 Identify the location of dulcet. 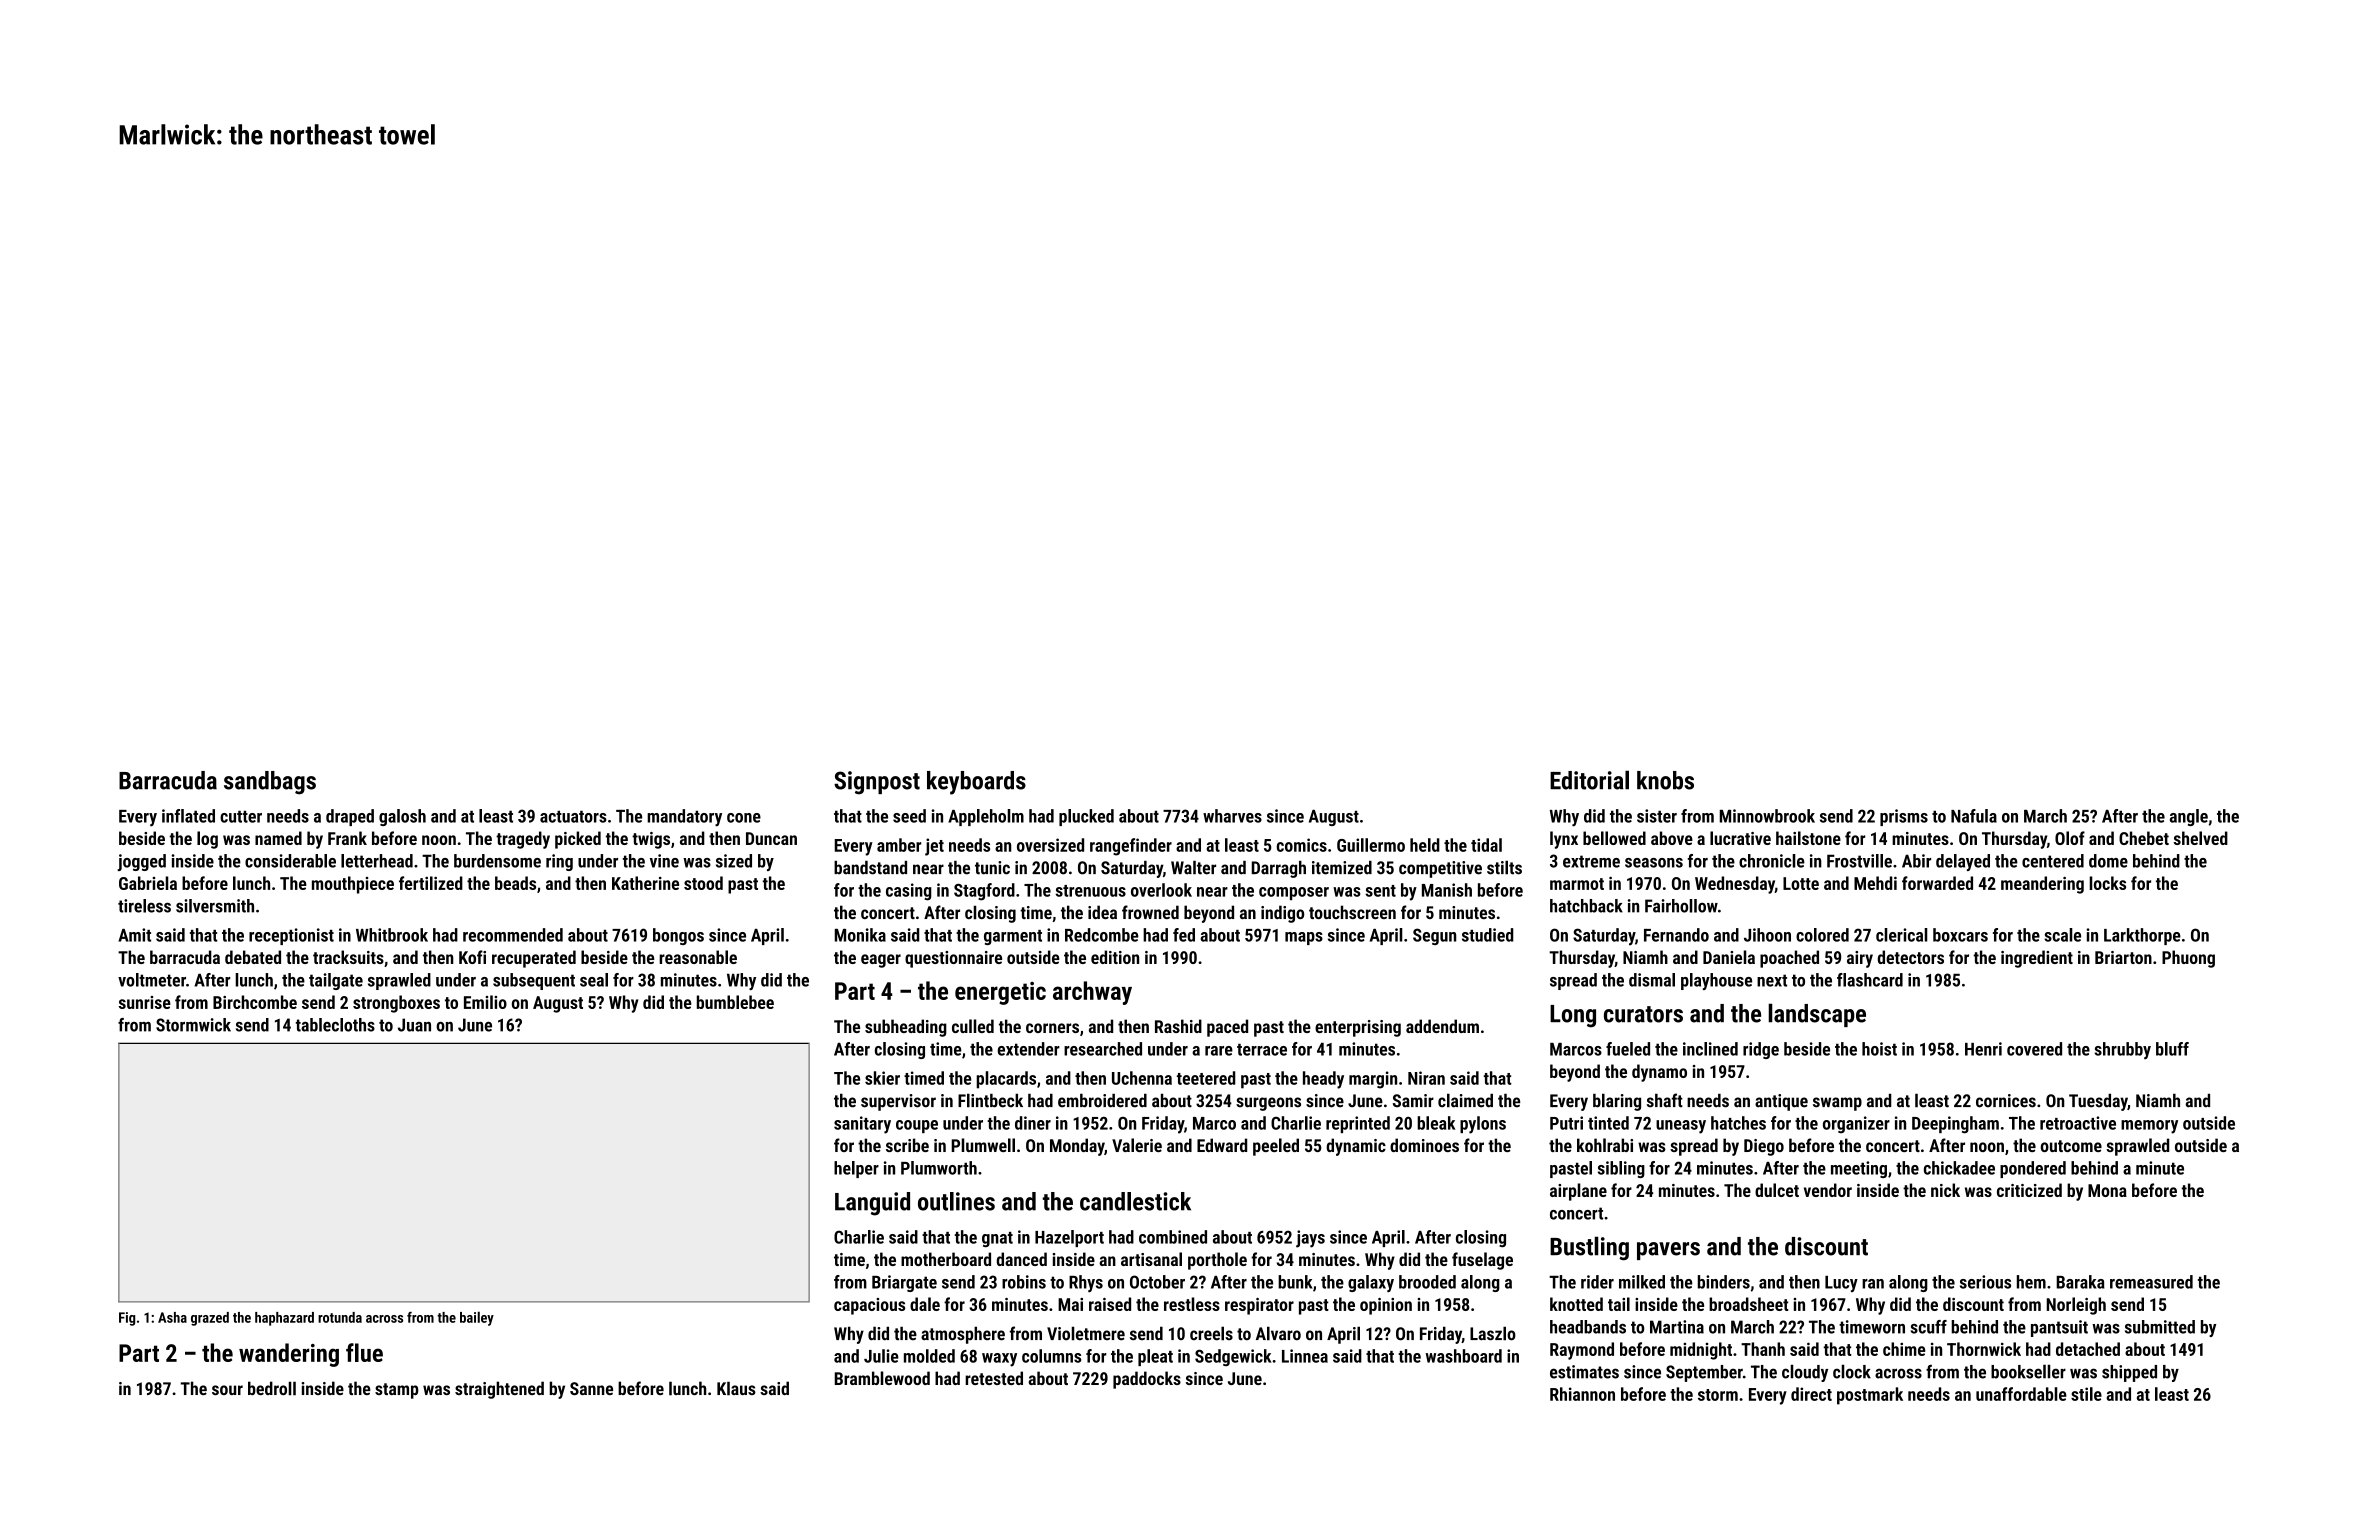
(1777, 1190).
